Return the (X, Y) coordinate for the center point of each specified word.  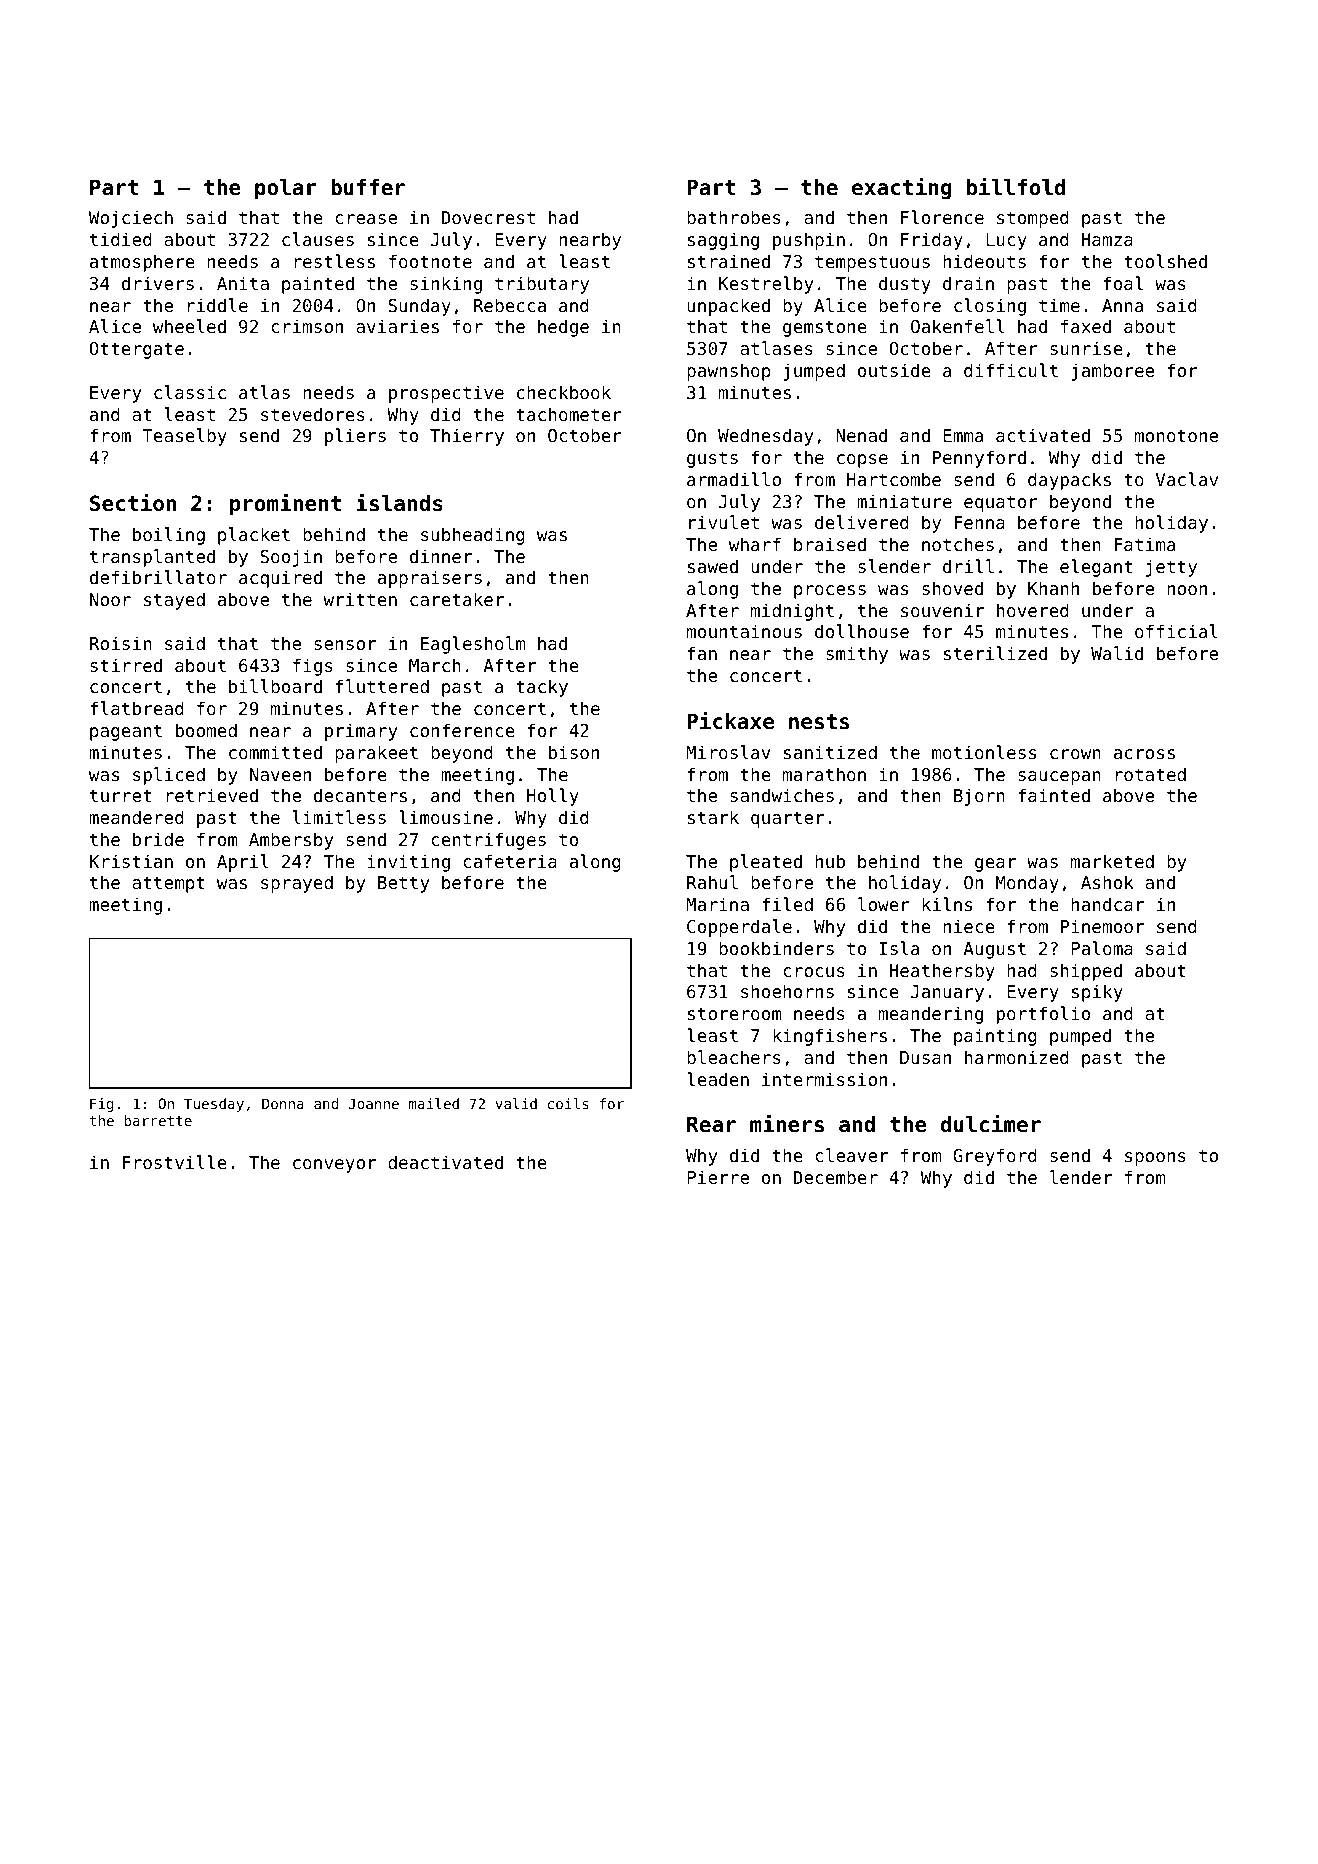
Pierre (718, 1177)
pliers (355, 437)
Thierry (467, 437)
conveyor (334, 1166)
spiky (1097, 993)
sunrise (1086, 348)
